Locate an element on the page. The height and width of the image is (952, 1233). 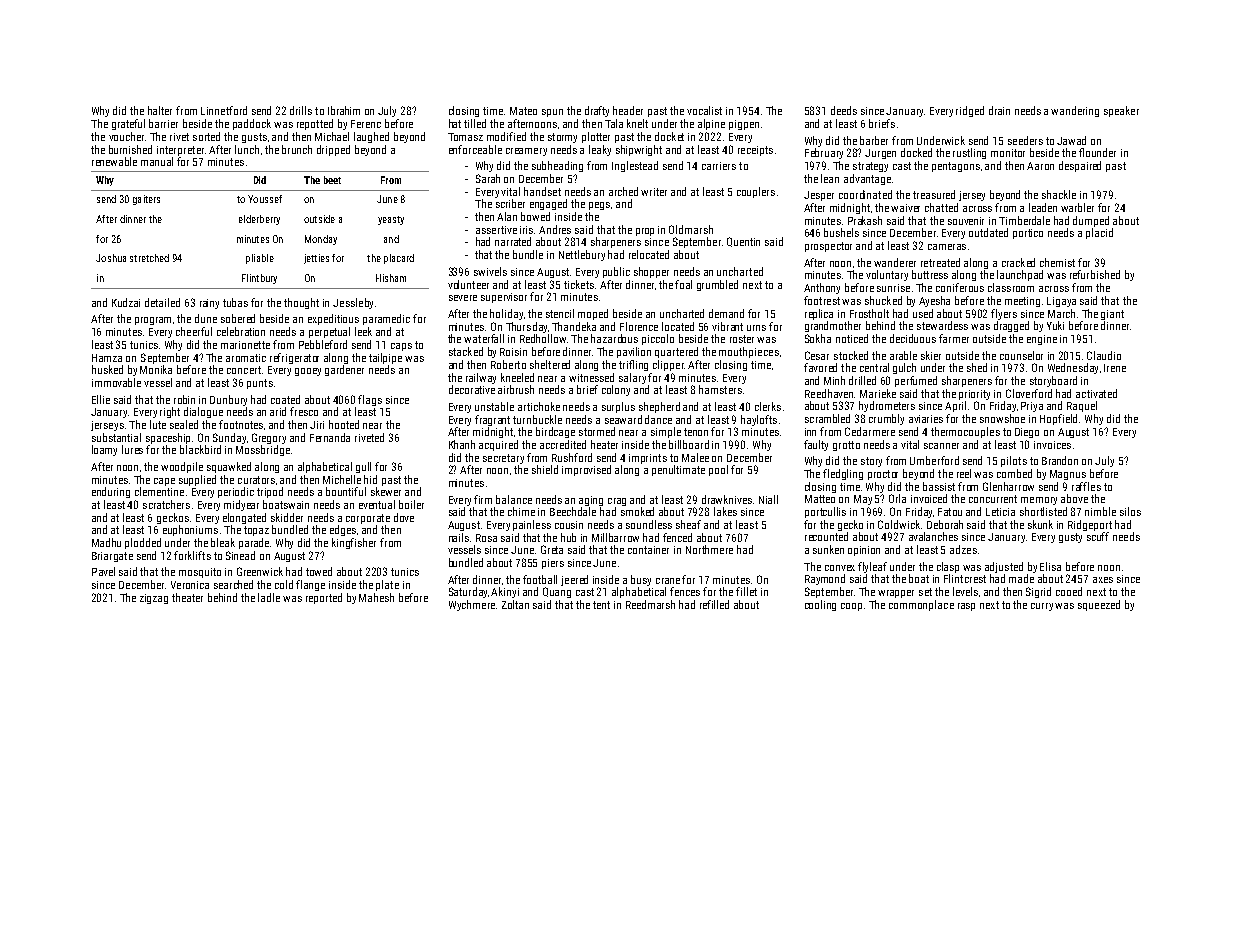
loamy is located at coordinates (104, 450).
